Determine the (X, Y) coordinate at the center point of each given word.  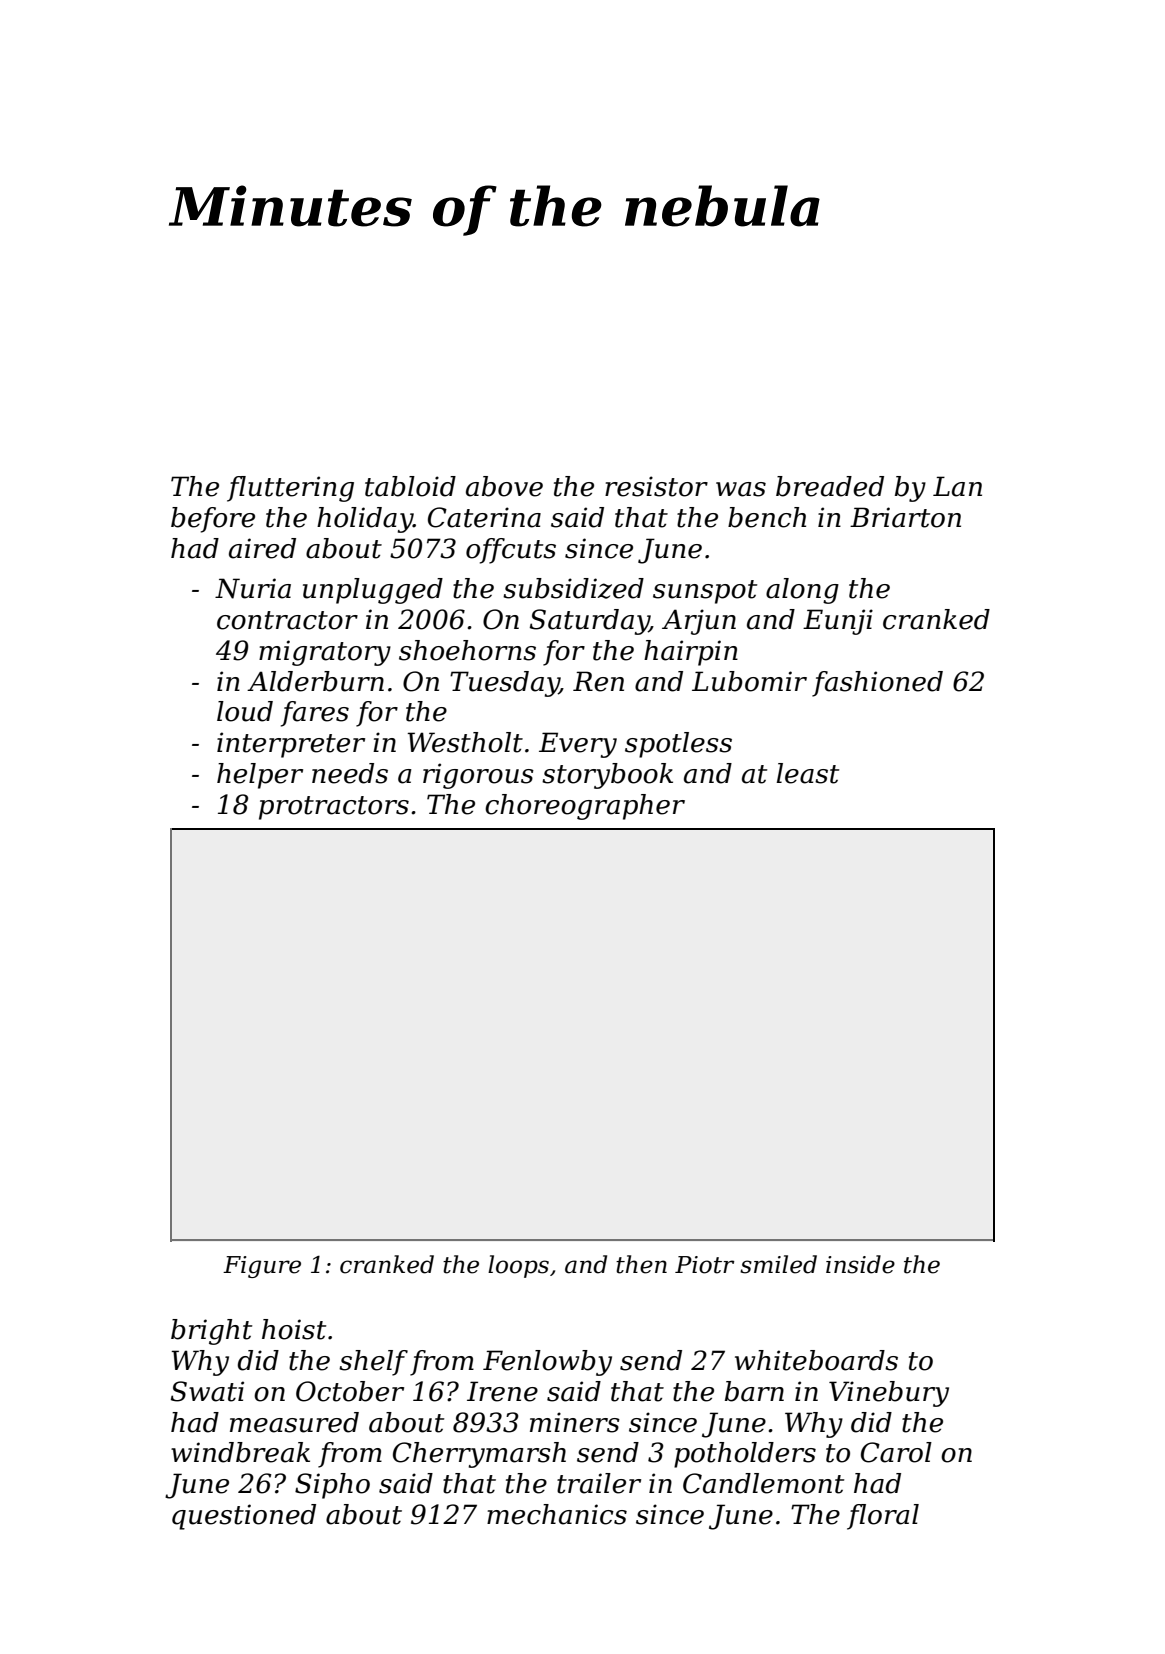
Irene (502, 1391)
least (808, 773)
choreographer (585, 807)
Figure (262, 1267)
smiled (778, 1264)
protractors (334, 808)
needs (350, 773)
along (802, 591)
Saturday (589, 622)
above (504, 486)
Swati (207, 1391)
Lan (957, 486)
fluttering (290, 489)
